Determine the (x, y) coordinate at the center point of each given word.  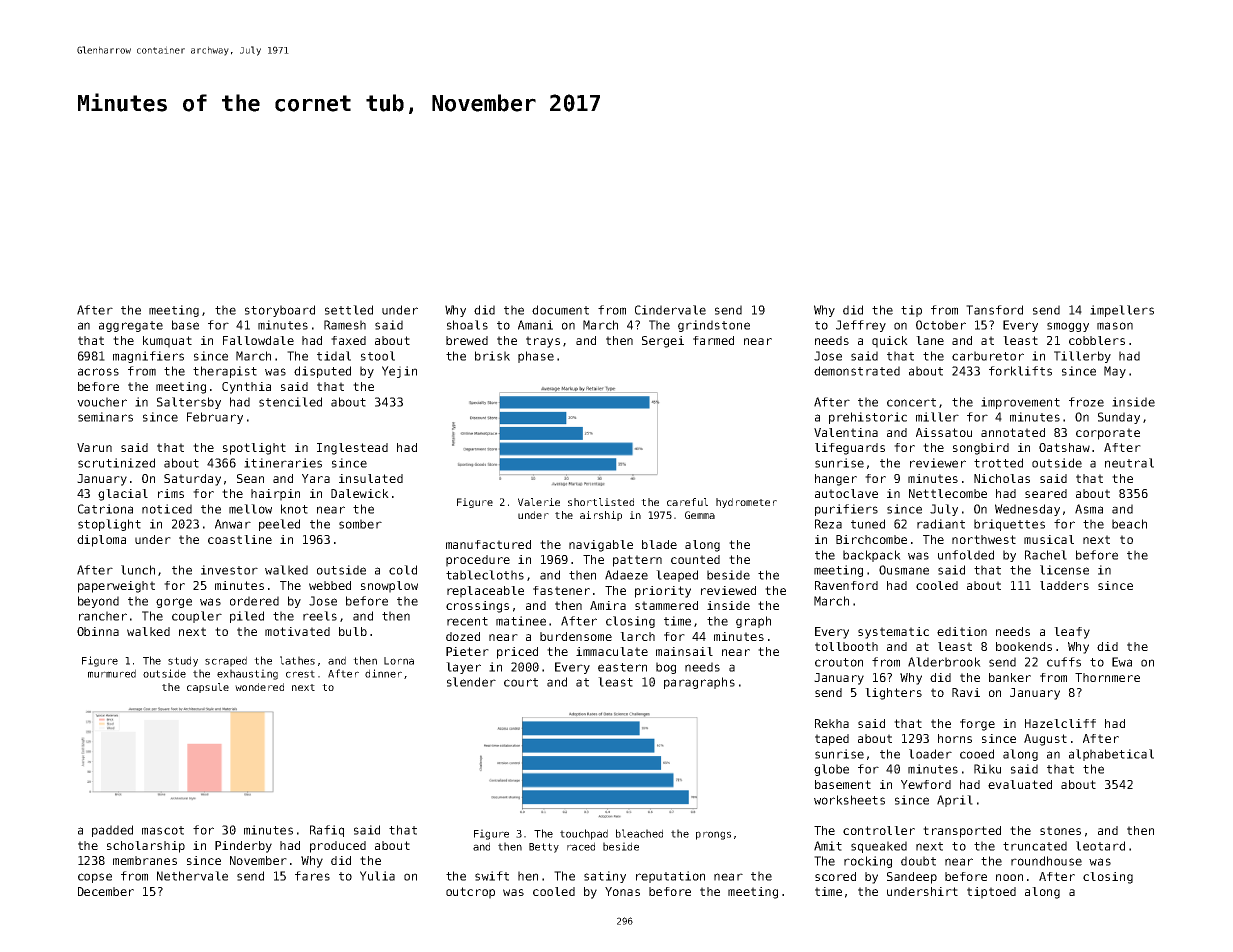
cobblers (1097, 340)
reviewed (728, 590)
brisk (492, 356)
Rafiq (327, 831)
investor (229, 570)
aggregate (131, 326)
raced (581, 846)
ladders (1064, 585)
